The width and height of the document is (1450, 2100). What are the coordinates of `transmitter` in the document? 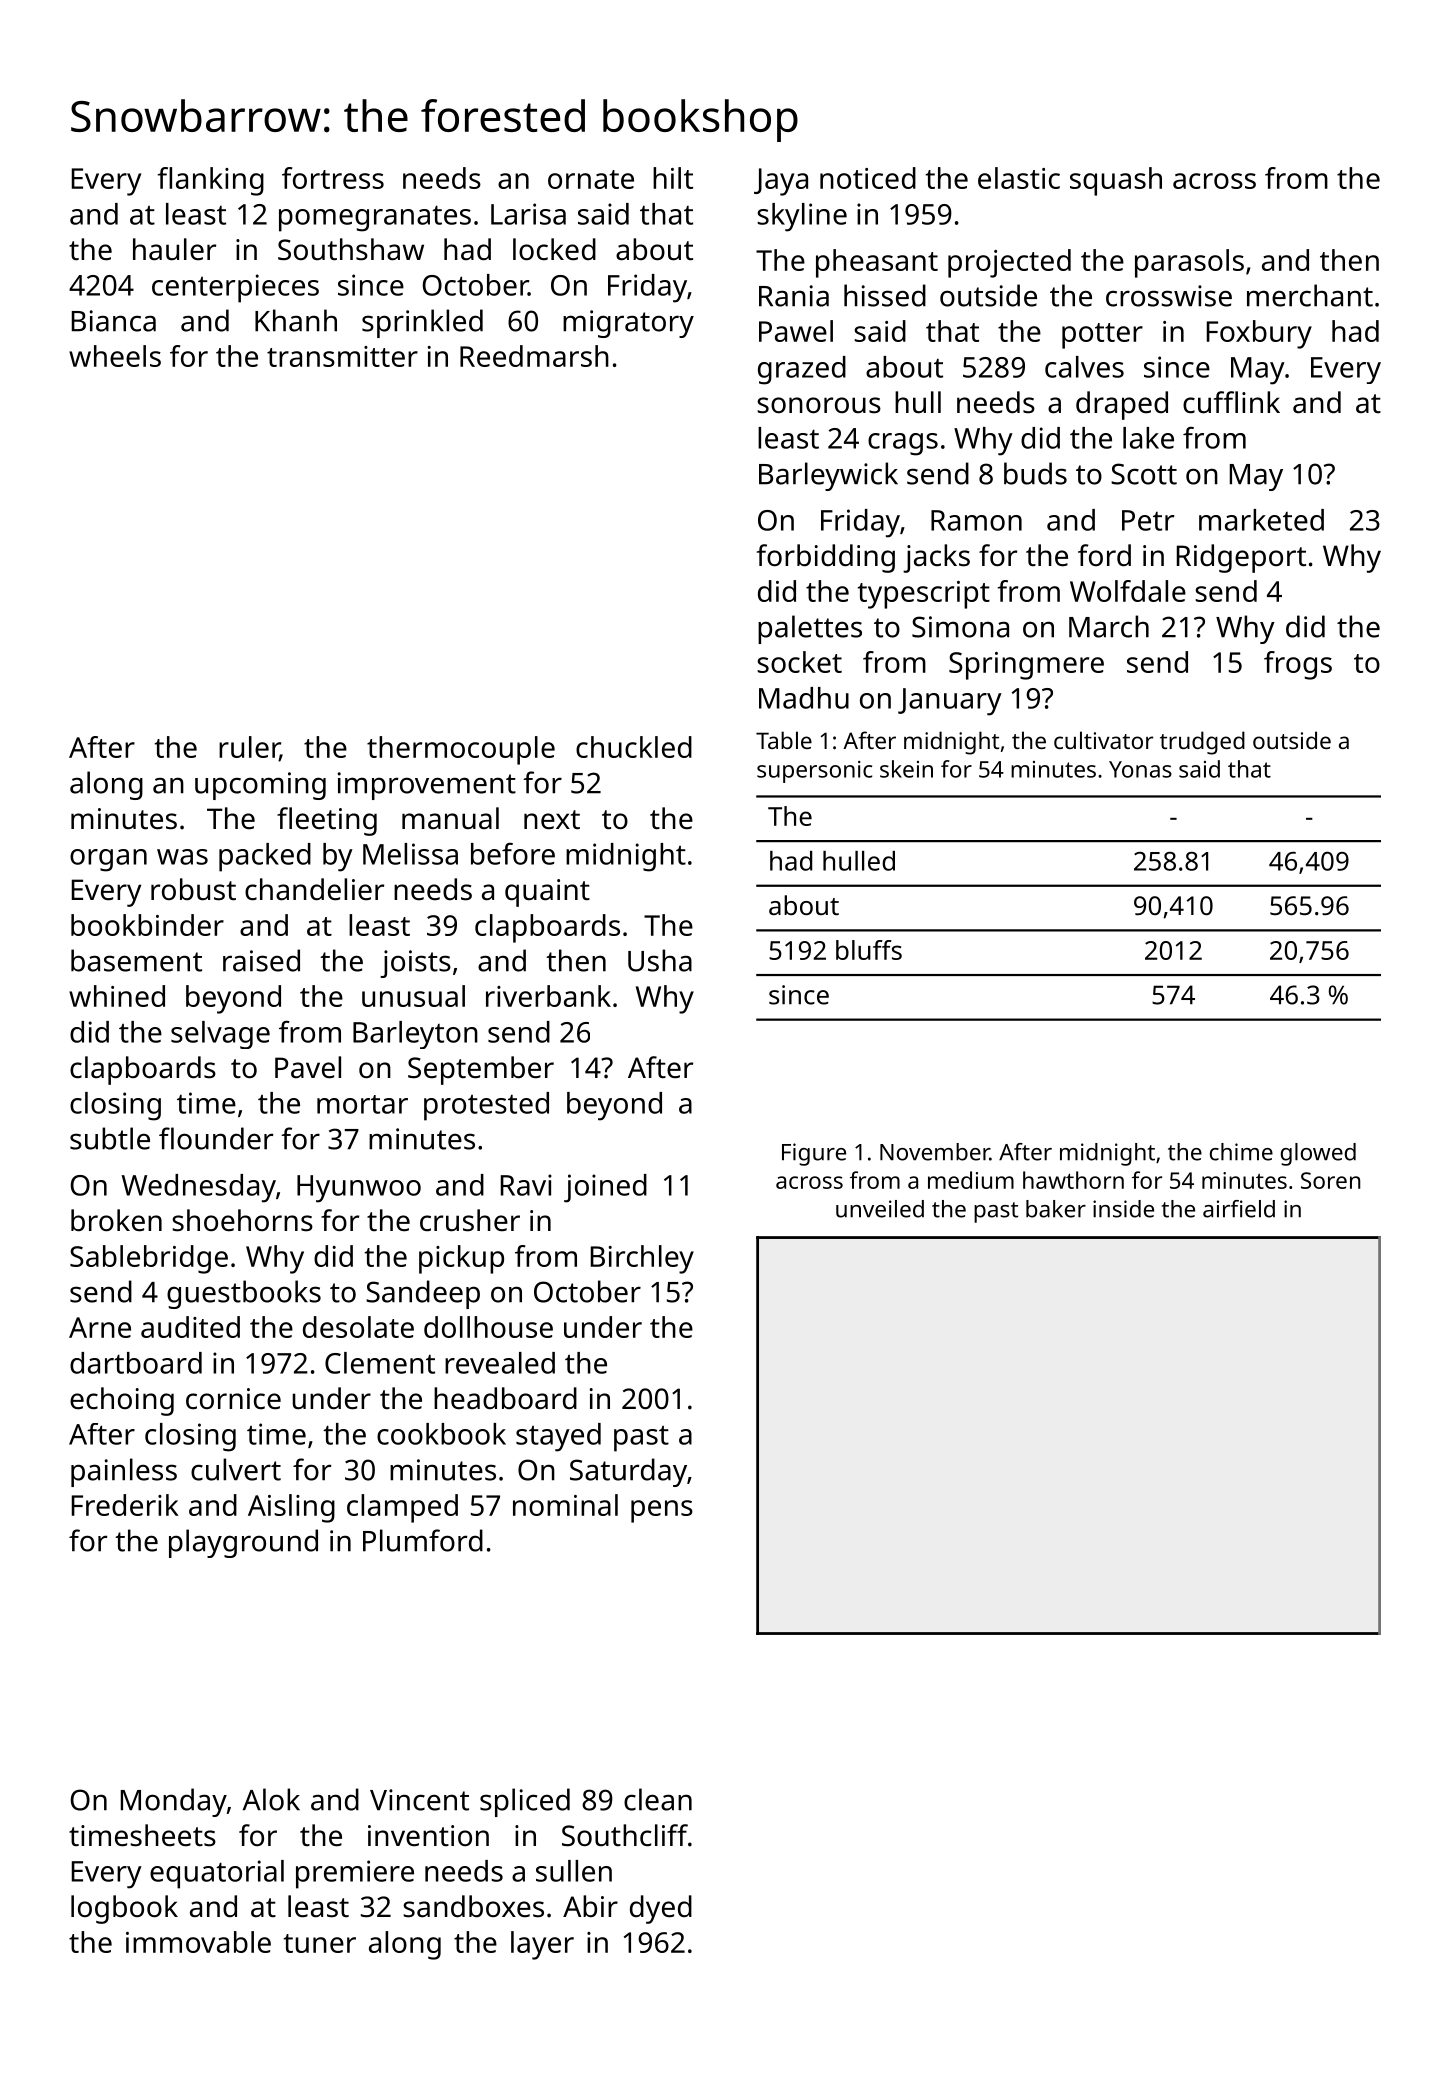 It's located at (342, 356).
